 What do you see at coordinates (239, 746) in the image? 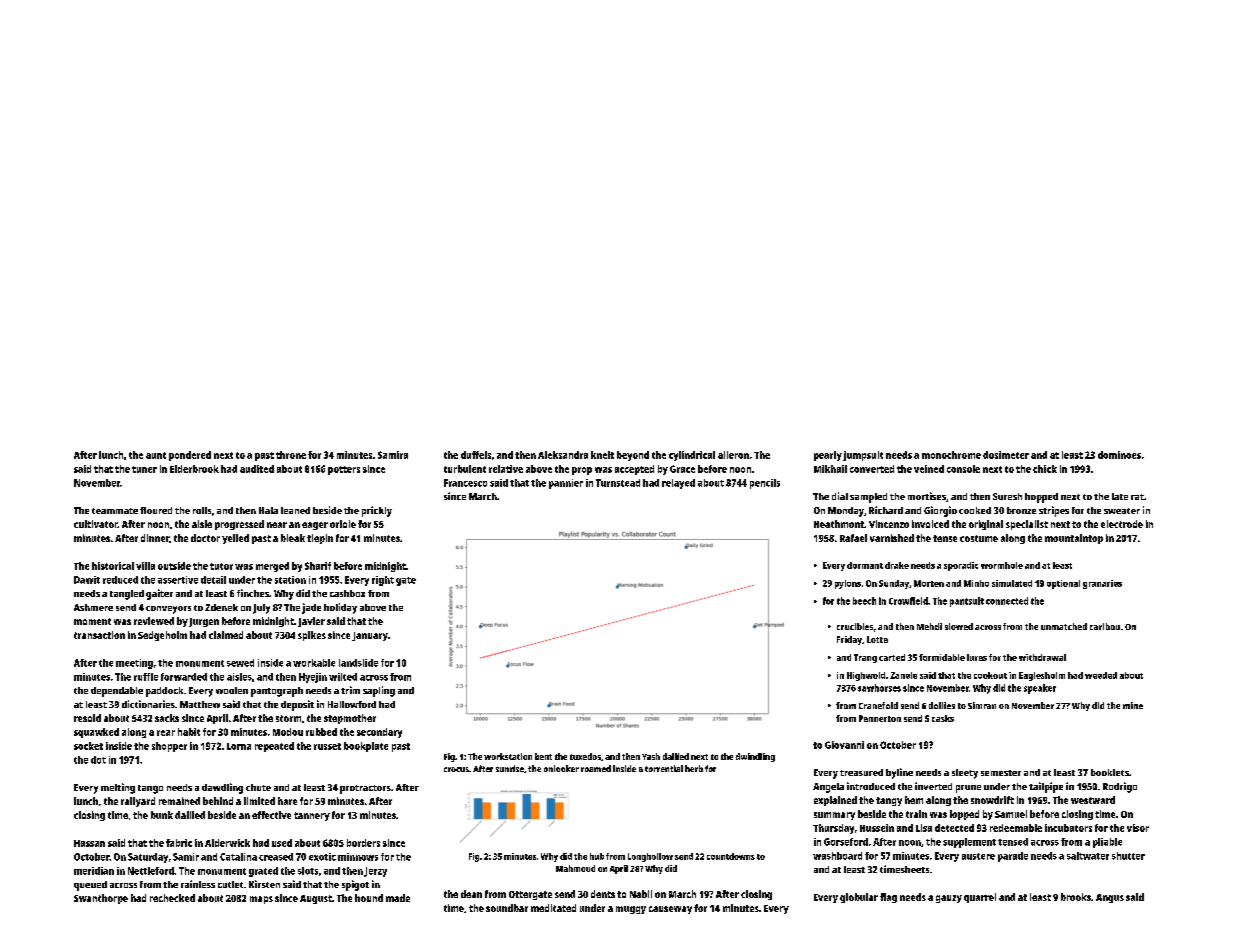
I see `Lorna` at bounding box center [239, 746].
